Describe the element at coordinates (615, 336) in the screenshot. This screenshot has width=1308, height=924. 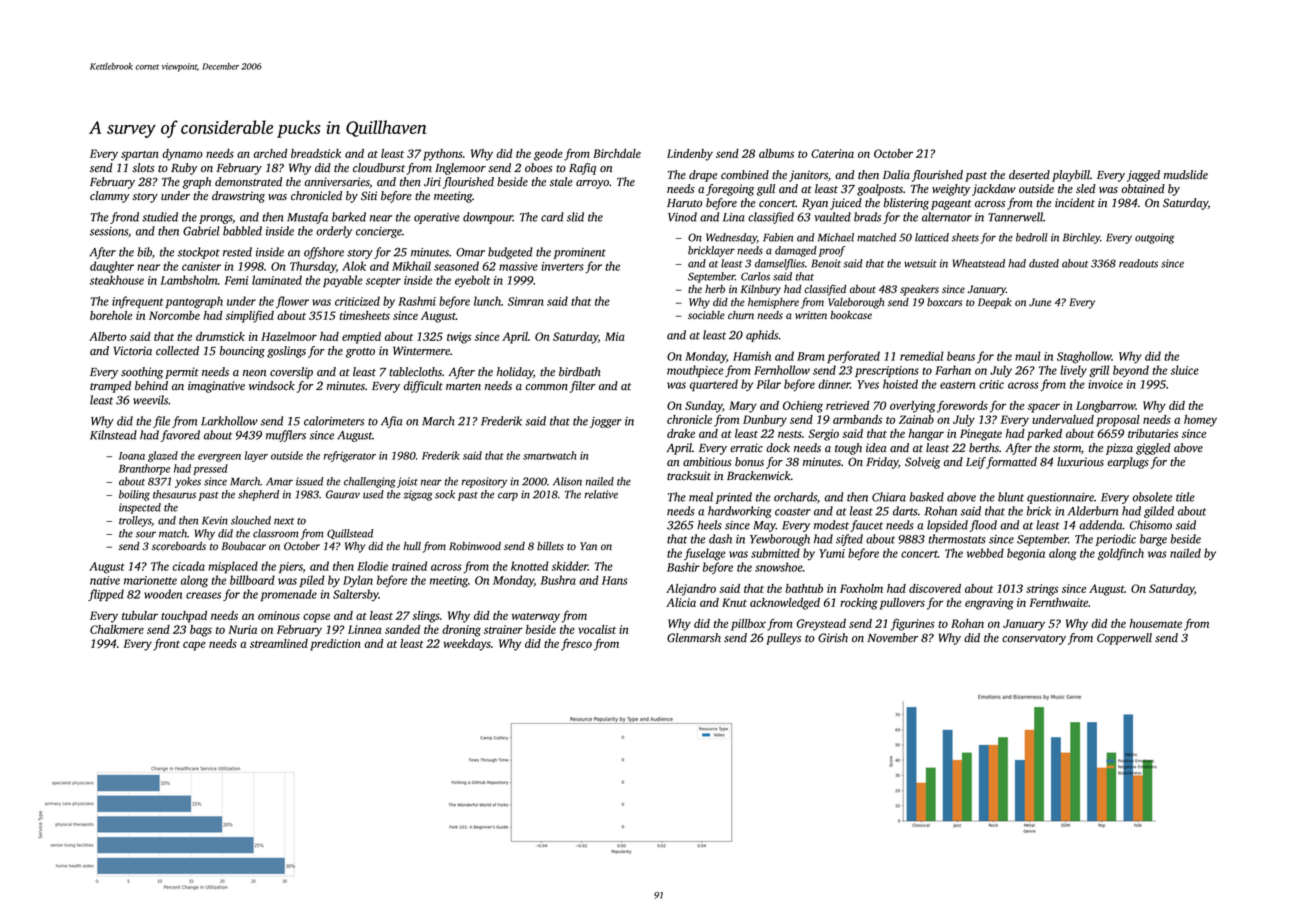
I see `Mia` at that location.
